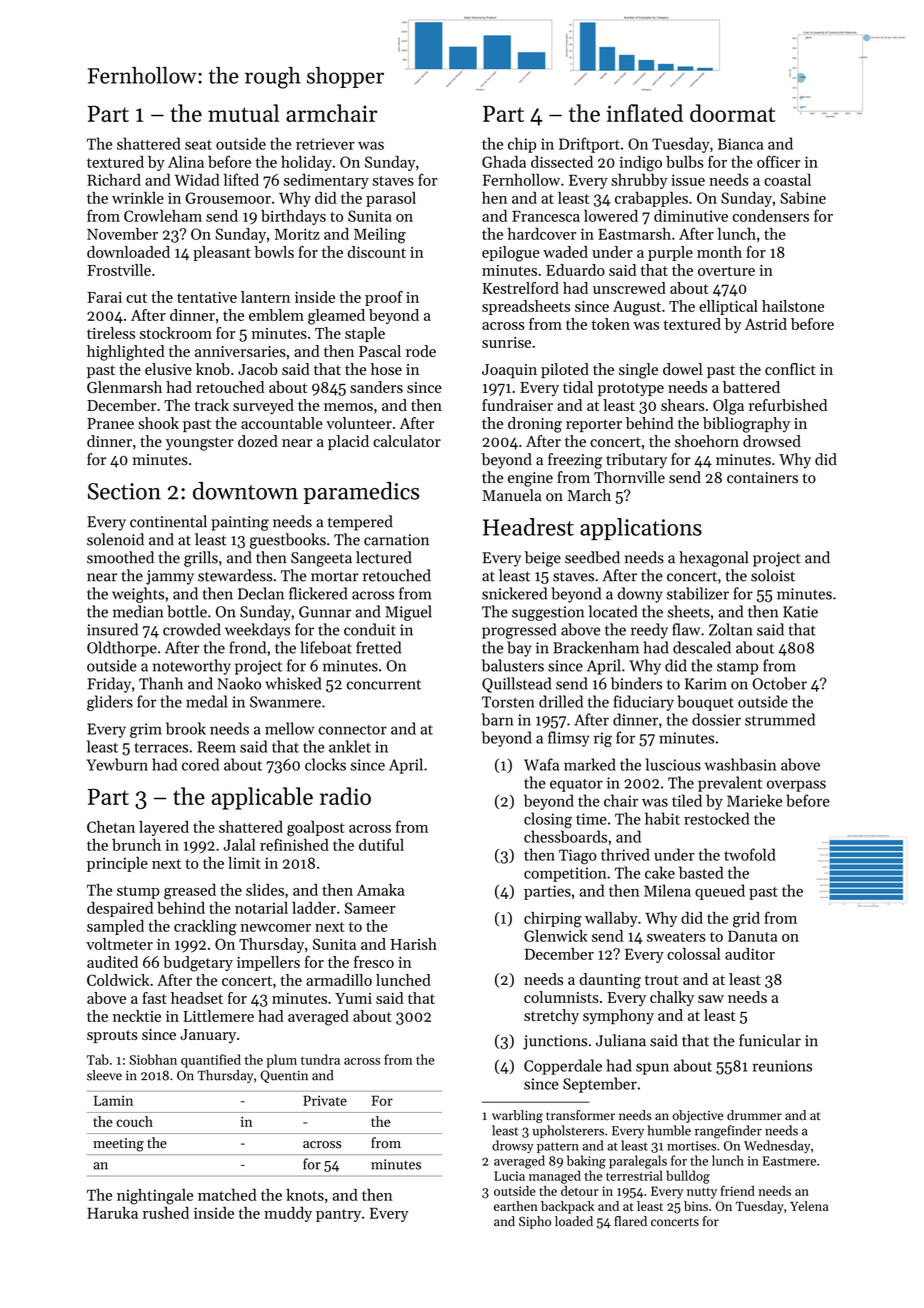 The image size is (924, 1308). I want to click on mutual, so click(243, 113).
